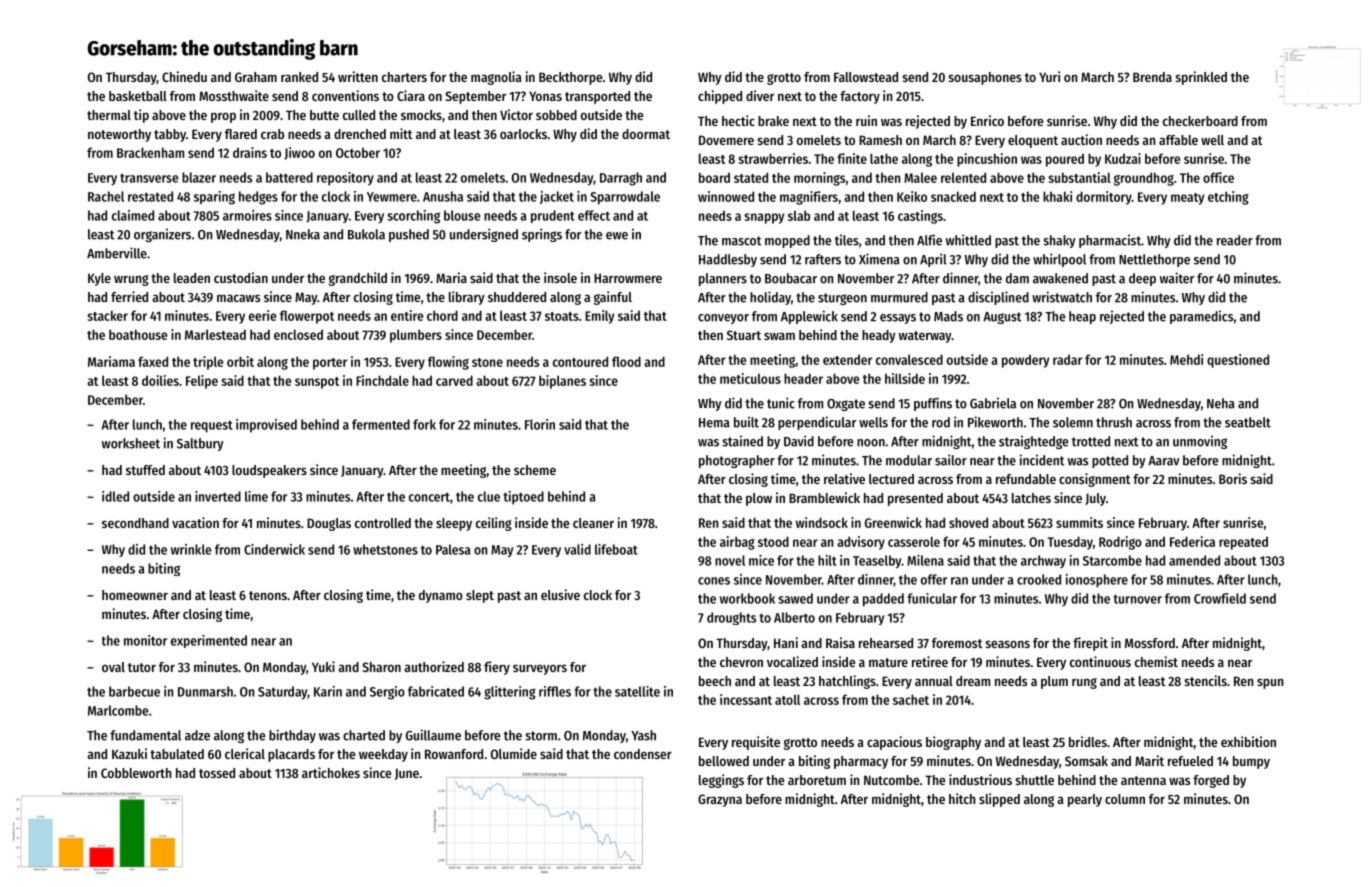 Image resolution: width=1372 pixels, height=887 pixels. I want to click on doilies, so click(160, 380).
